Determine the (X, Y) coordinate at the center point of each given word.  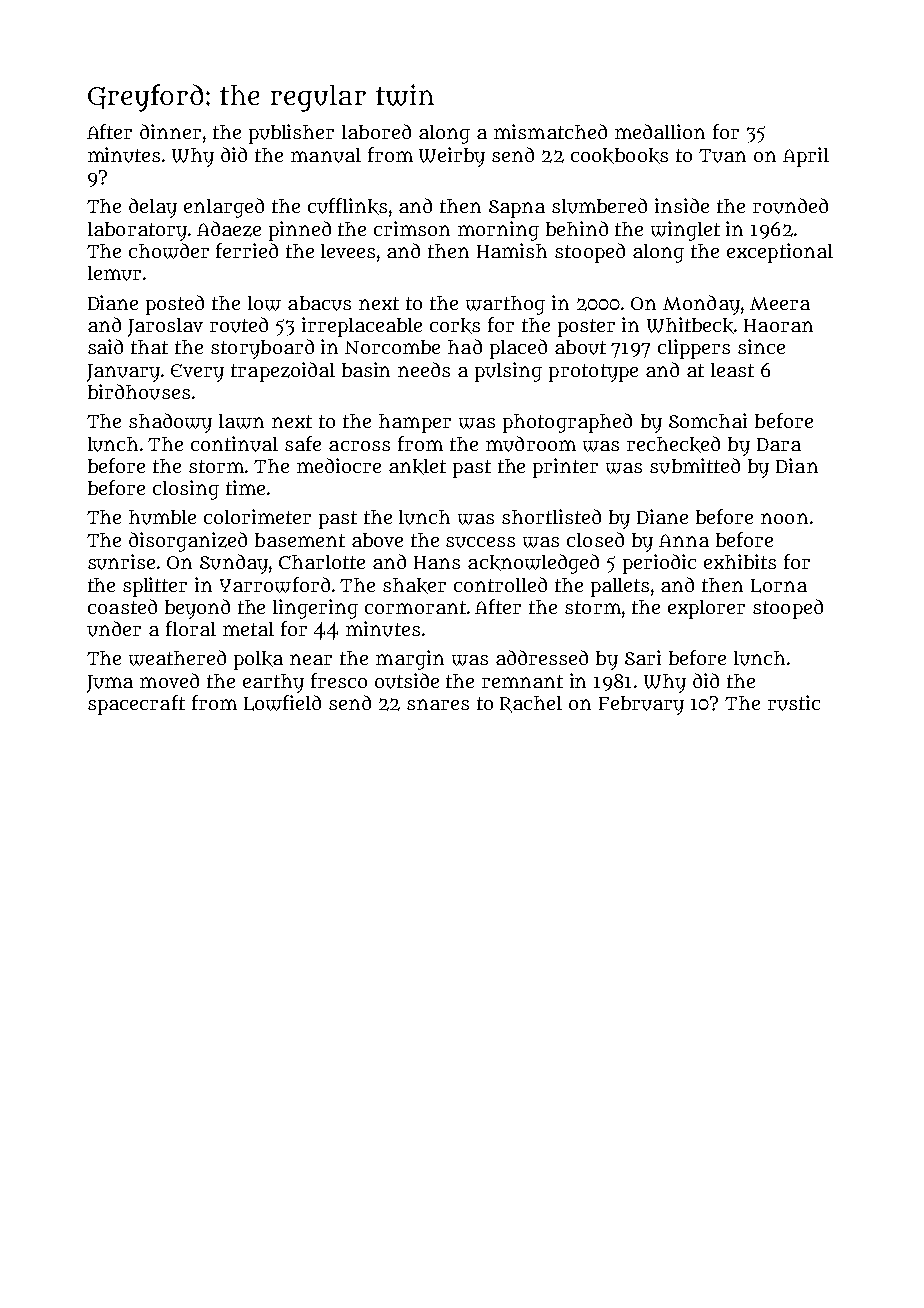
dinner (170, 131)
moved (169, 680)
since (761, 346)
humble (162, 517)
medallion (660, 131)
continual (234, 444)
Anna (684, 540)
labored (376, 131)
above (377, 540)
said (105, 346)
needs (424, 369)
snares (438, 704)
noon (784, 518)
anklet (417, 467)
